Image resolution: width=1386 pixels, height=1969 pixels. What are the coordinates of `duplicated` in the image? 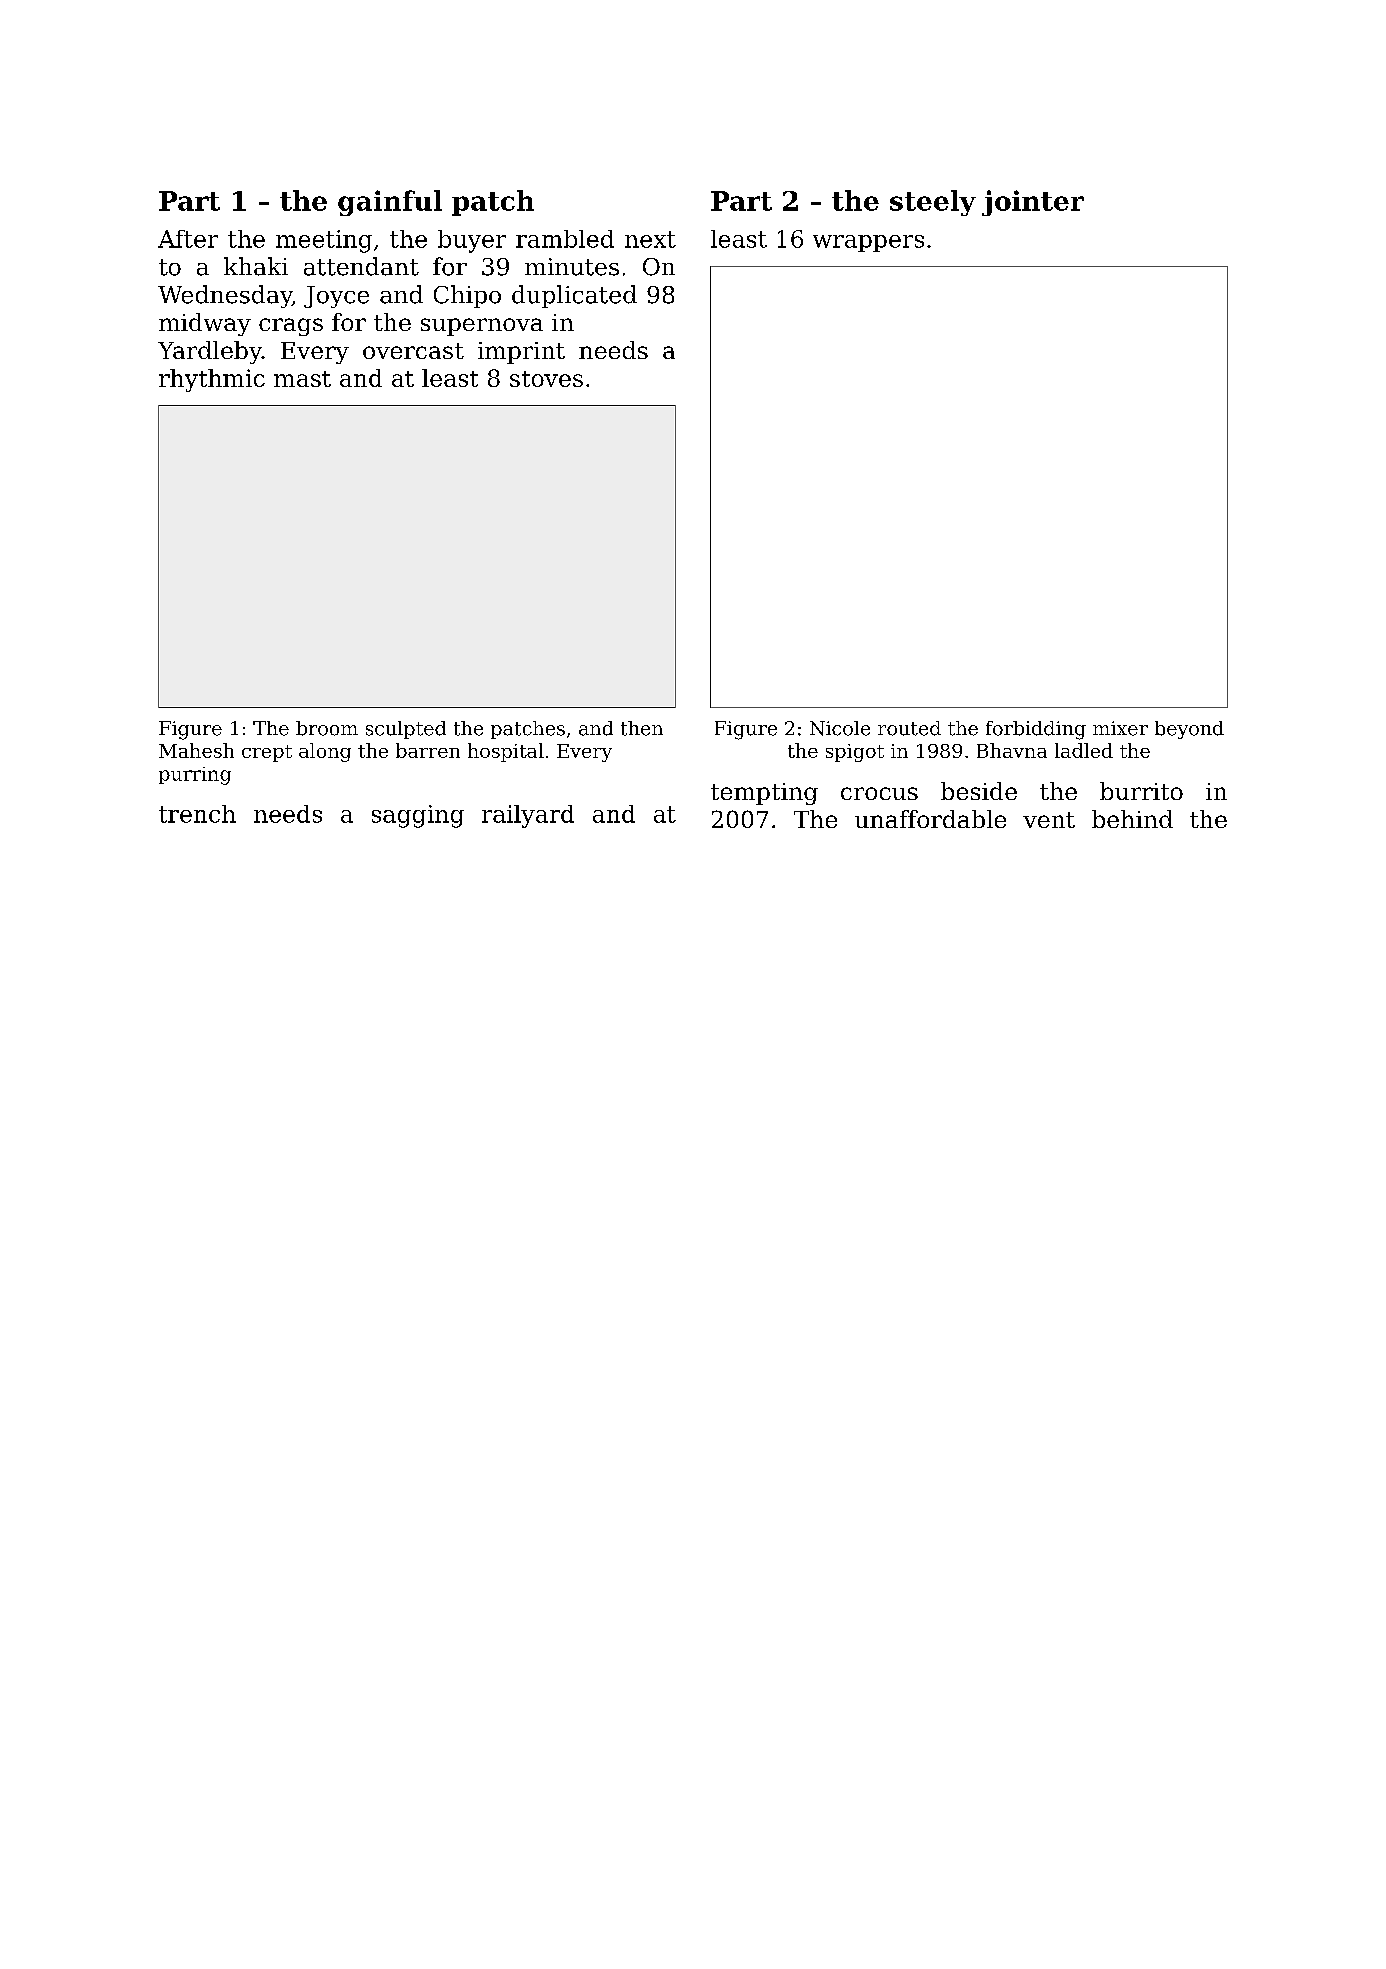 It's located at (574, 296).
